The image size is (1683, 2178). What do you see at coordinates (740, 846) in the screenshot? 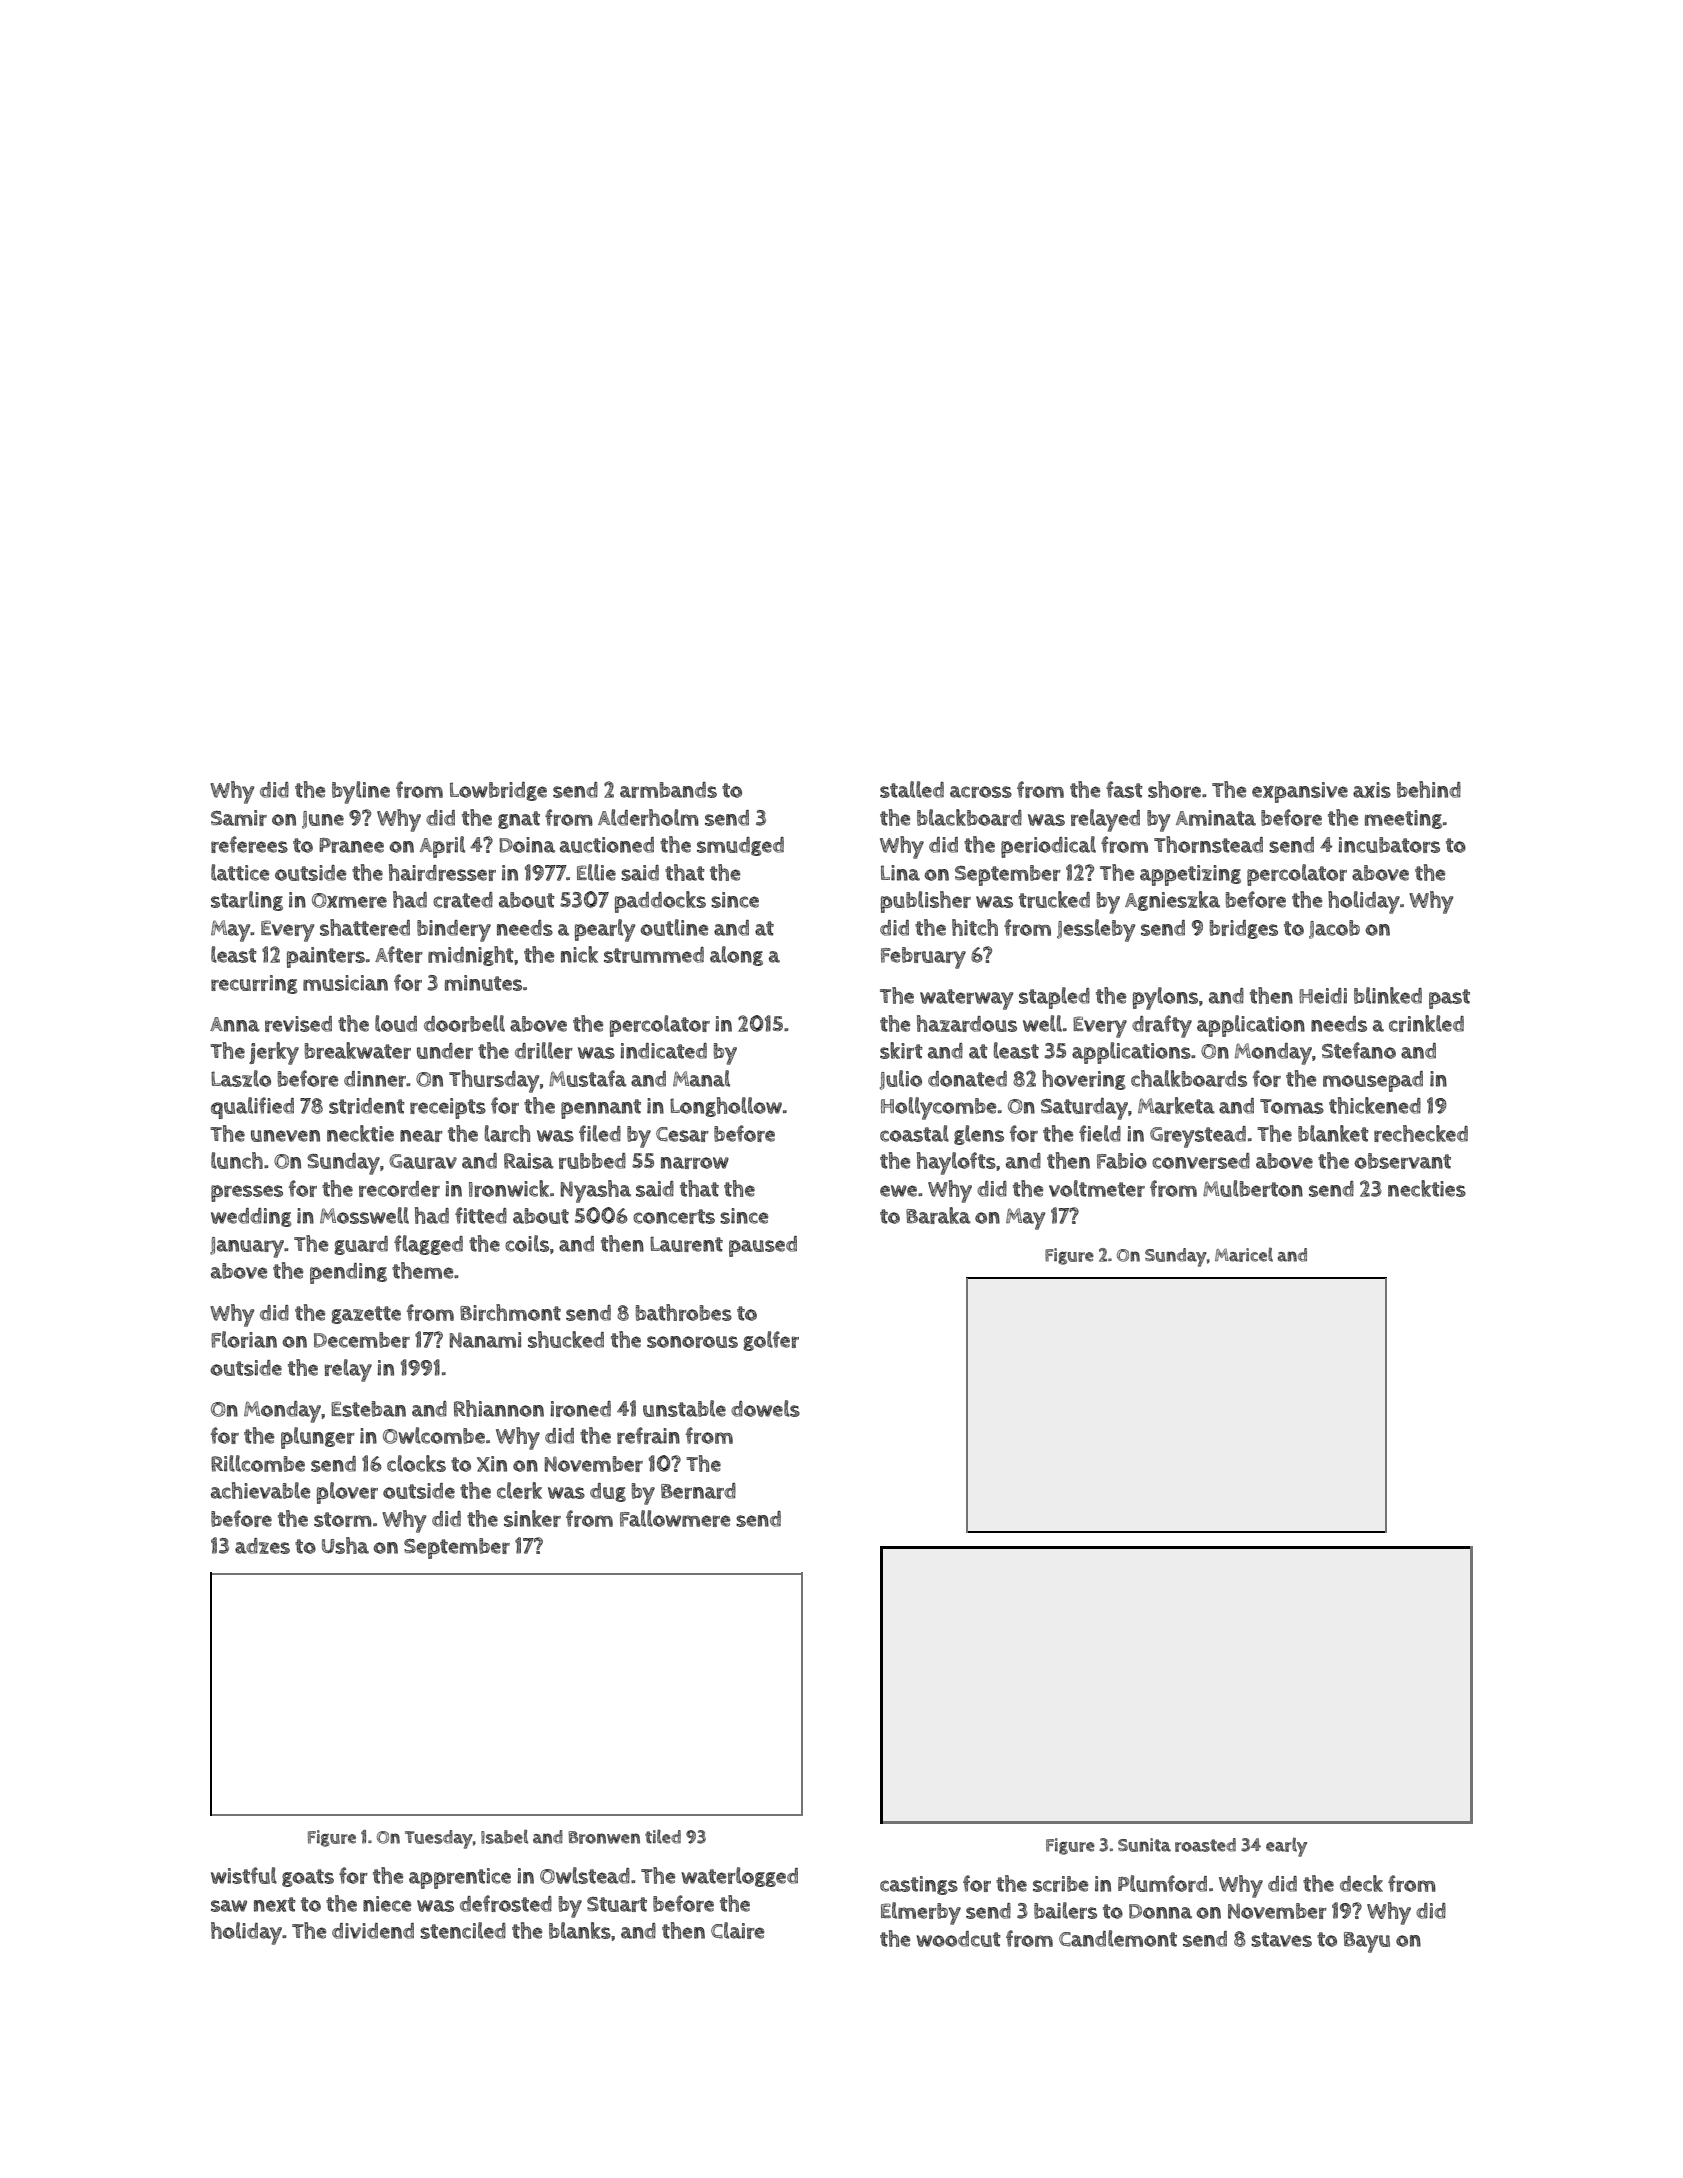
I see `smudged` at bounding box center [740, 846].
